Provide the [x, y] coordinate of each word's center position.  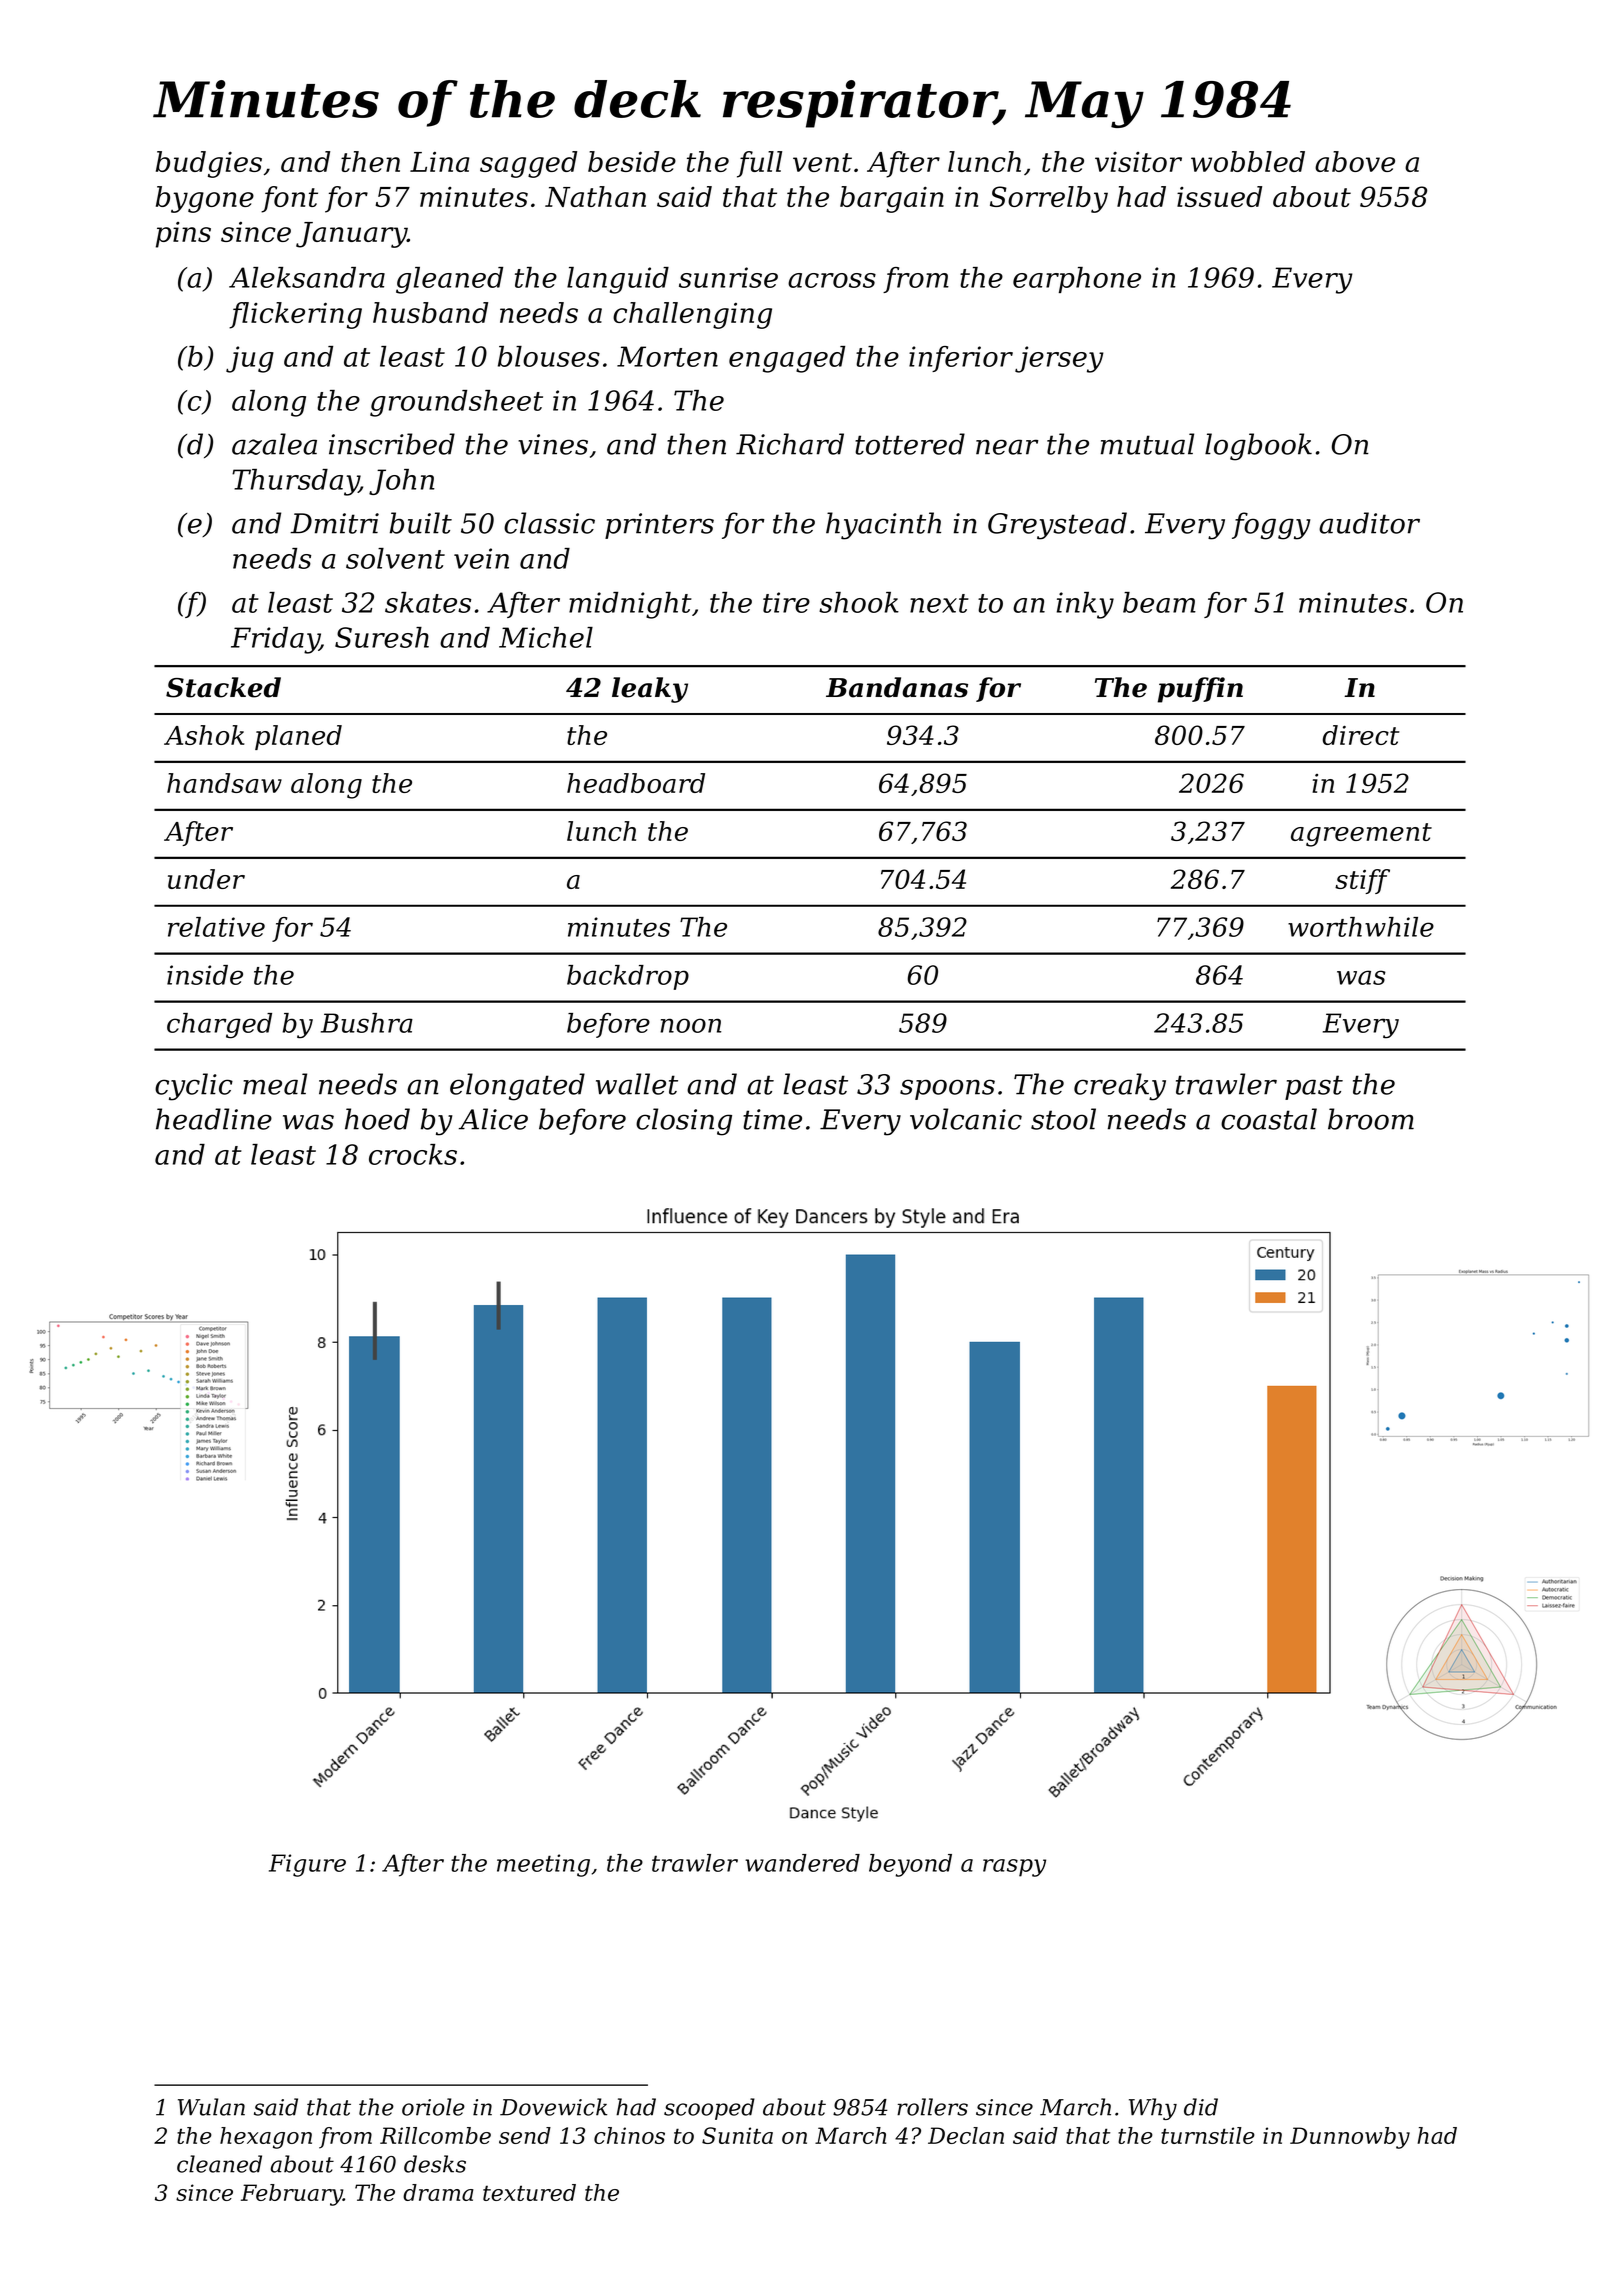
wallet [637, 1084]
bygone [205, 199]
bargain [892, 199]
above [1355, 161]
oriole [433, 2107]
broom [1371, 1119]
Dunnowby [1350, 2138]
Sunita [737, 2135]
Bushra [367, 1023]
